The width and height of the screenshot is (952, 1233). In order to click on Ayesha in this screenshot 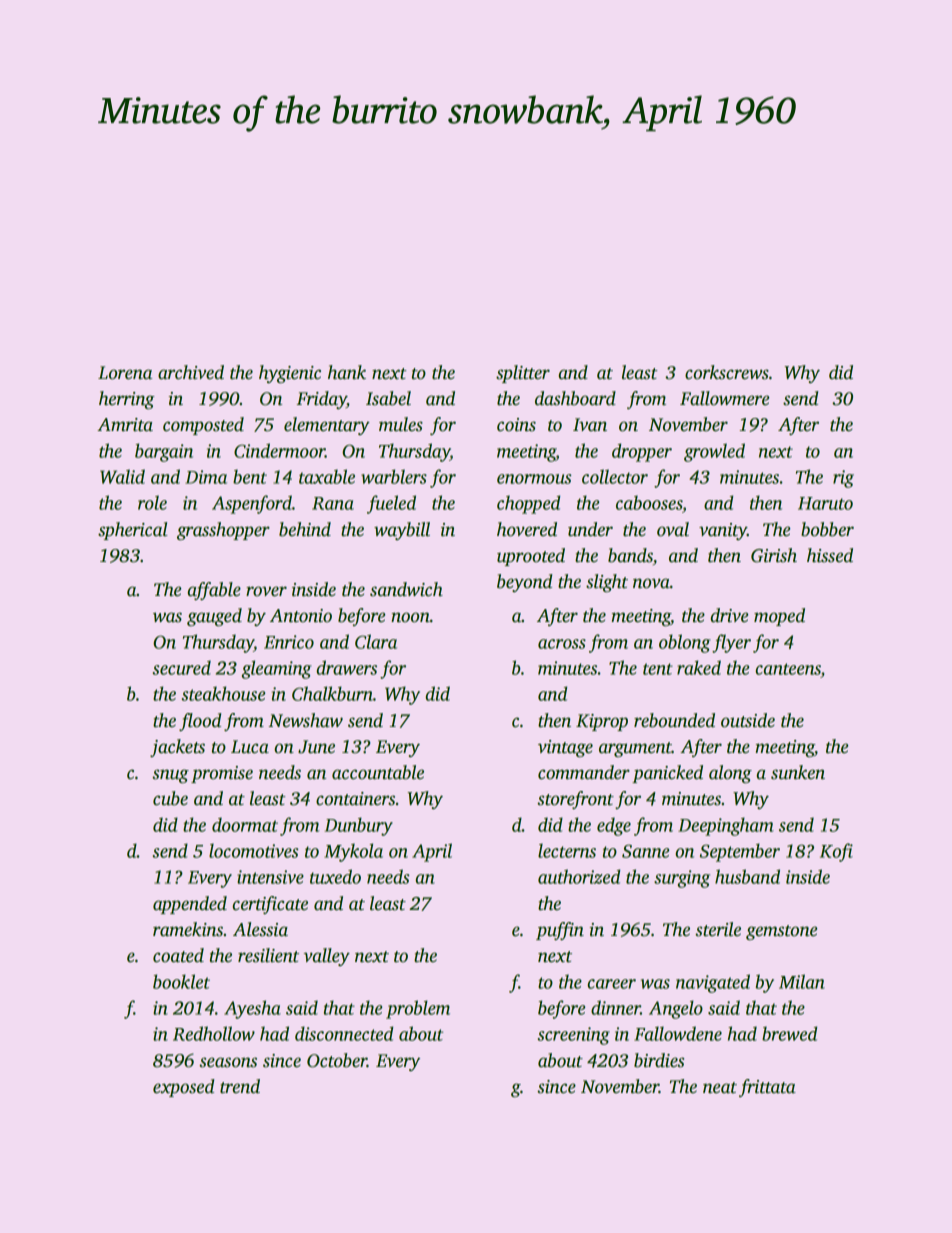, I will do `click(252, 1009)`.
